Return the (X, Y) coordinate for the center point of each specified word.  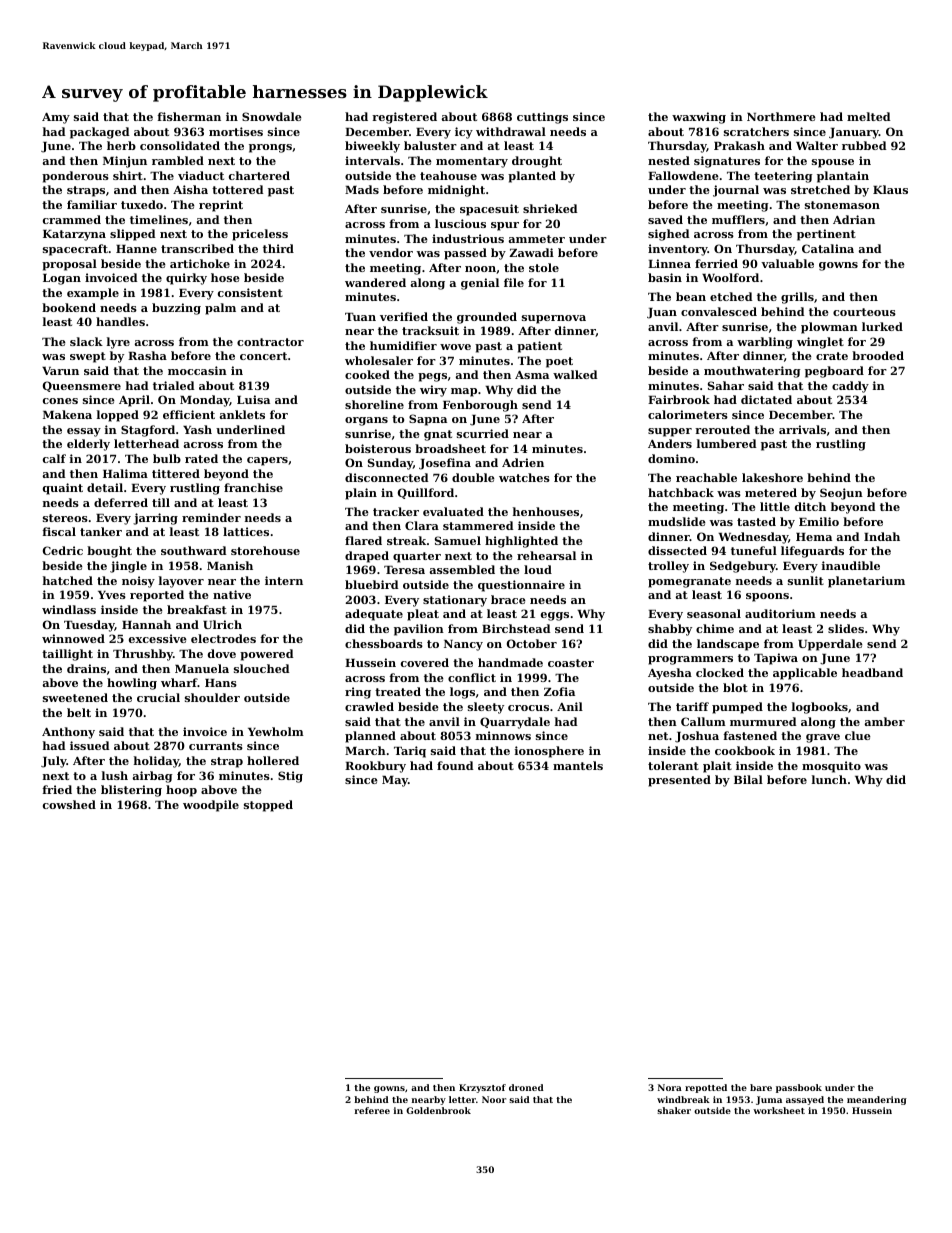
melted (869, 116)
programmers (690, 660)
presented (679, 781)
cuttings (542, 118)
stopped (268, 806)
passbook (799, 1088)
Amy (56, 118)
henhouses (546, 511)
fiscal (59, 531)
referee (372, 1110)
